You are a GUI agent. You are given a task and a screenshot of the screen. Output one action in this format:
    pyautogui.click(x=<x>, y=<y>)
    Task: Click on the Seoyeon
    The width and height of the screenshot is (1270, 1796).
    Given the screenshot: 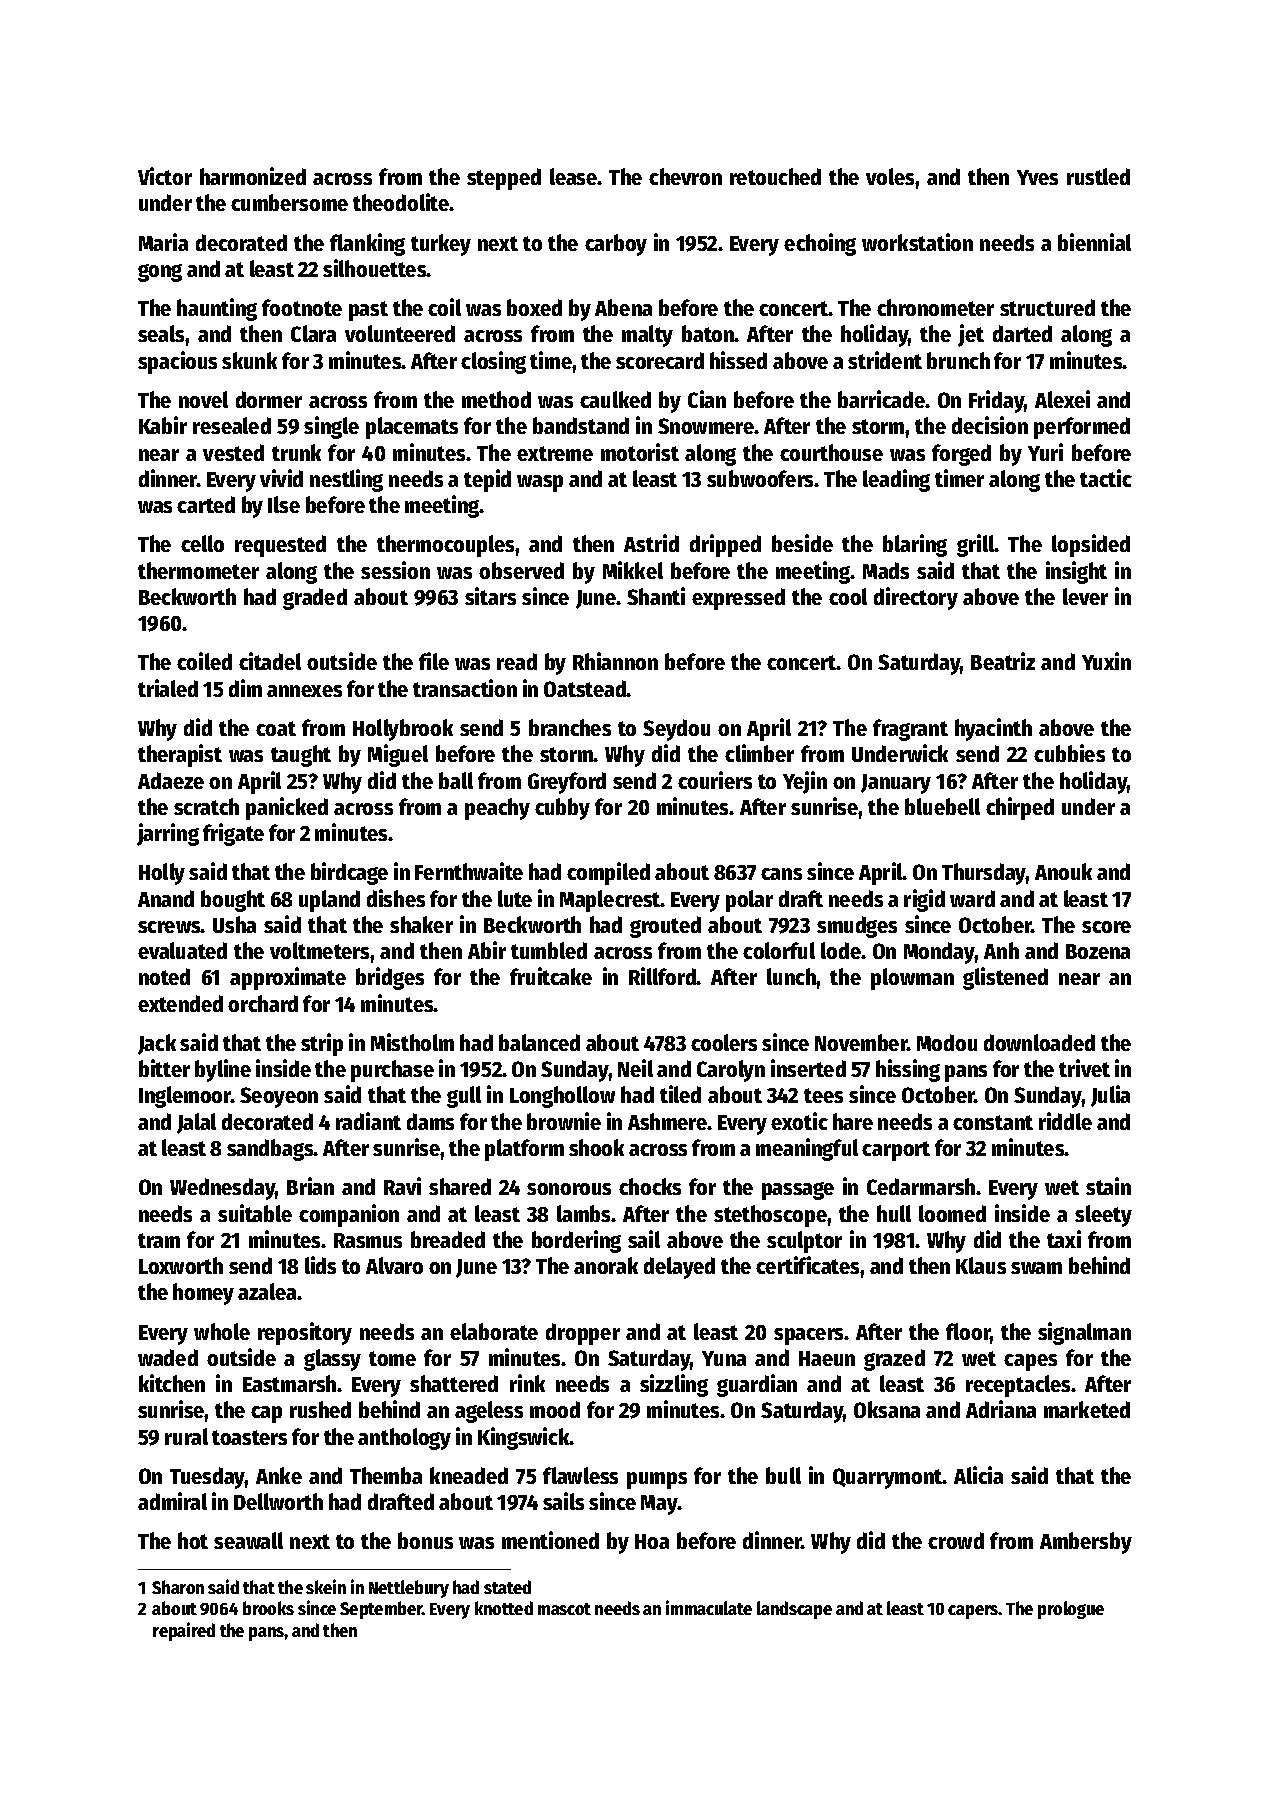 What is the action you would take?
    pyautogui.click(x=279, y=1097)
